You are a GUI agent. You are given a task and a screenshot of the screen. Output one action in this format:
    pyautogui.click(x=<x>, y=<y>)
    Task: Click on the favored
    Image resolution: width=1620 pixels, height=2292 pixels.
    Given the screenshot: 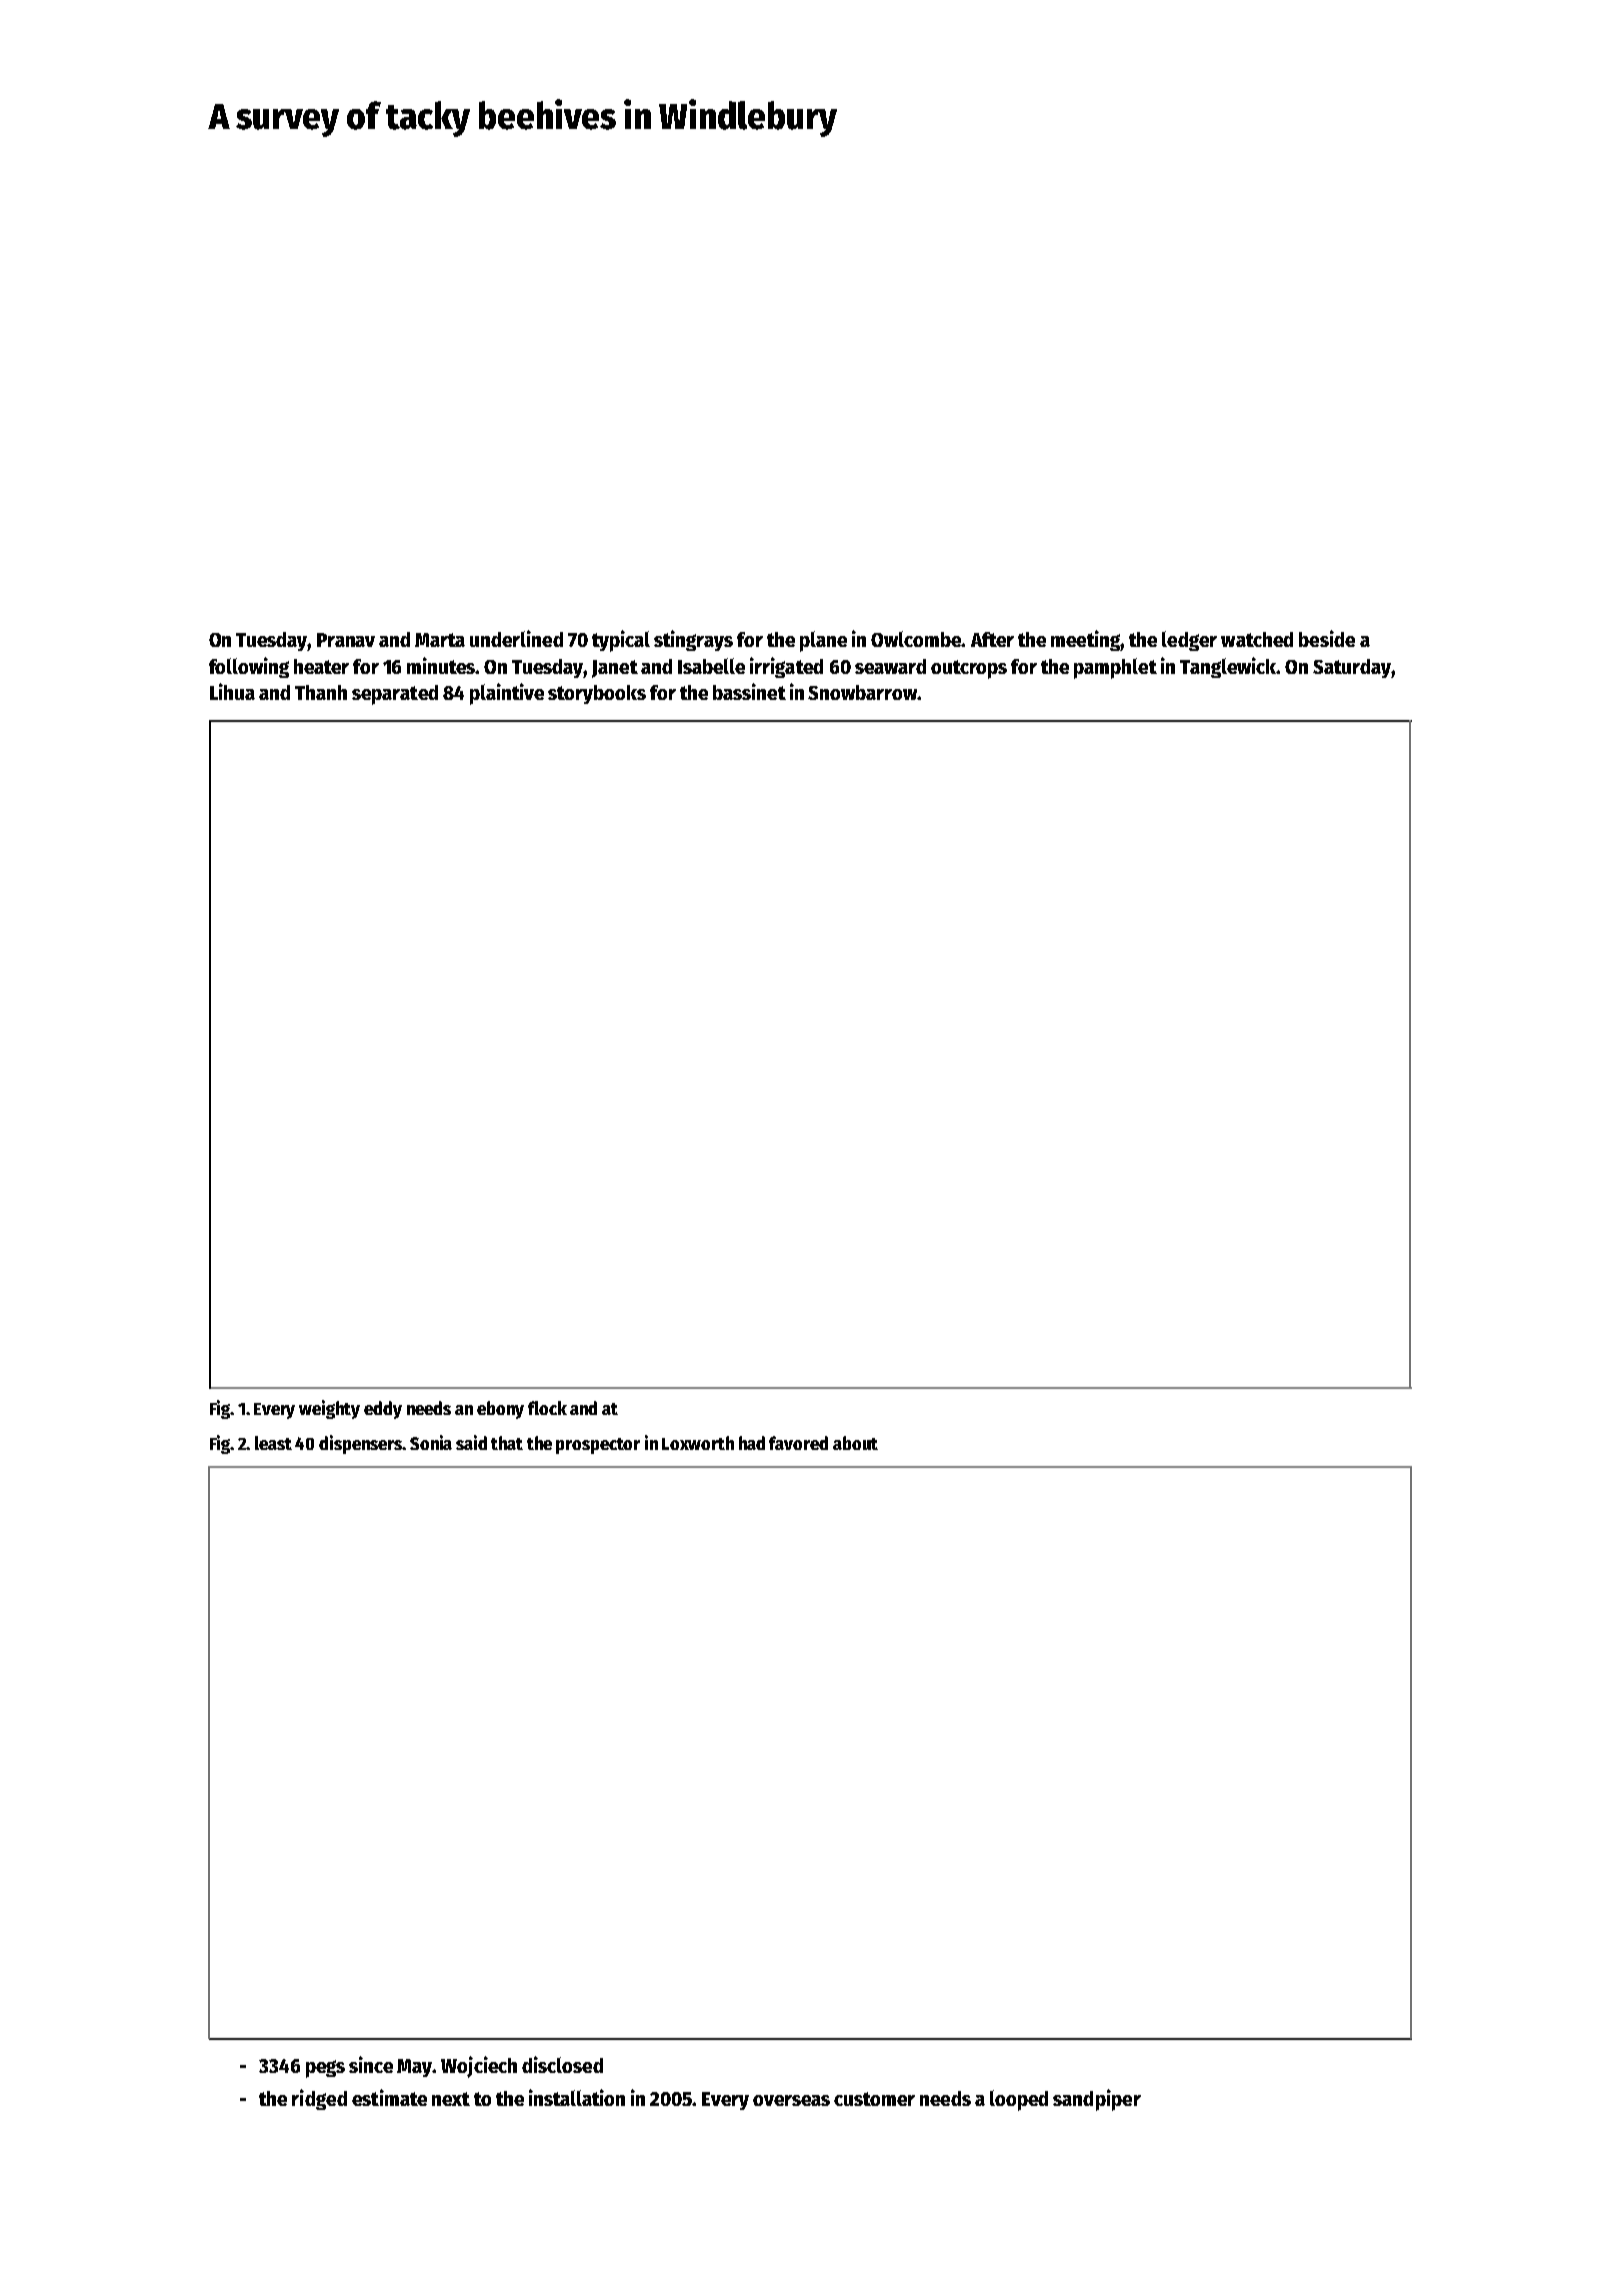 What is the action you would take?
    pyautogui.click(x=798, y=1443)
